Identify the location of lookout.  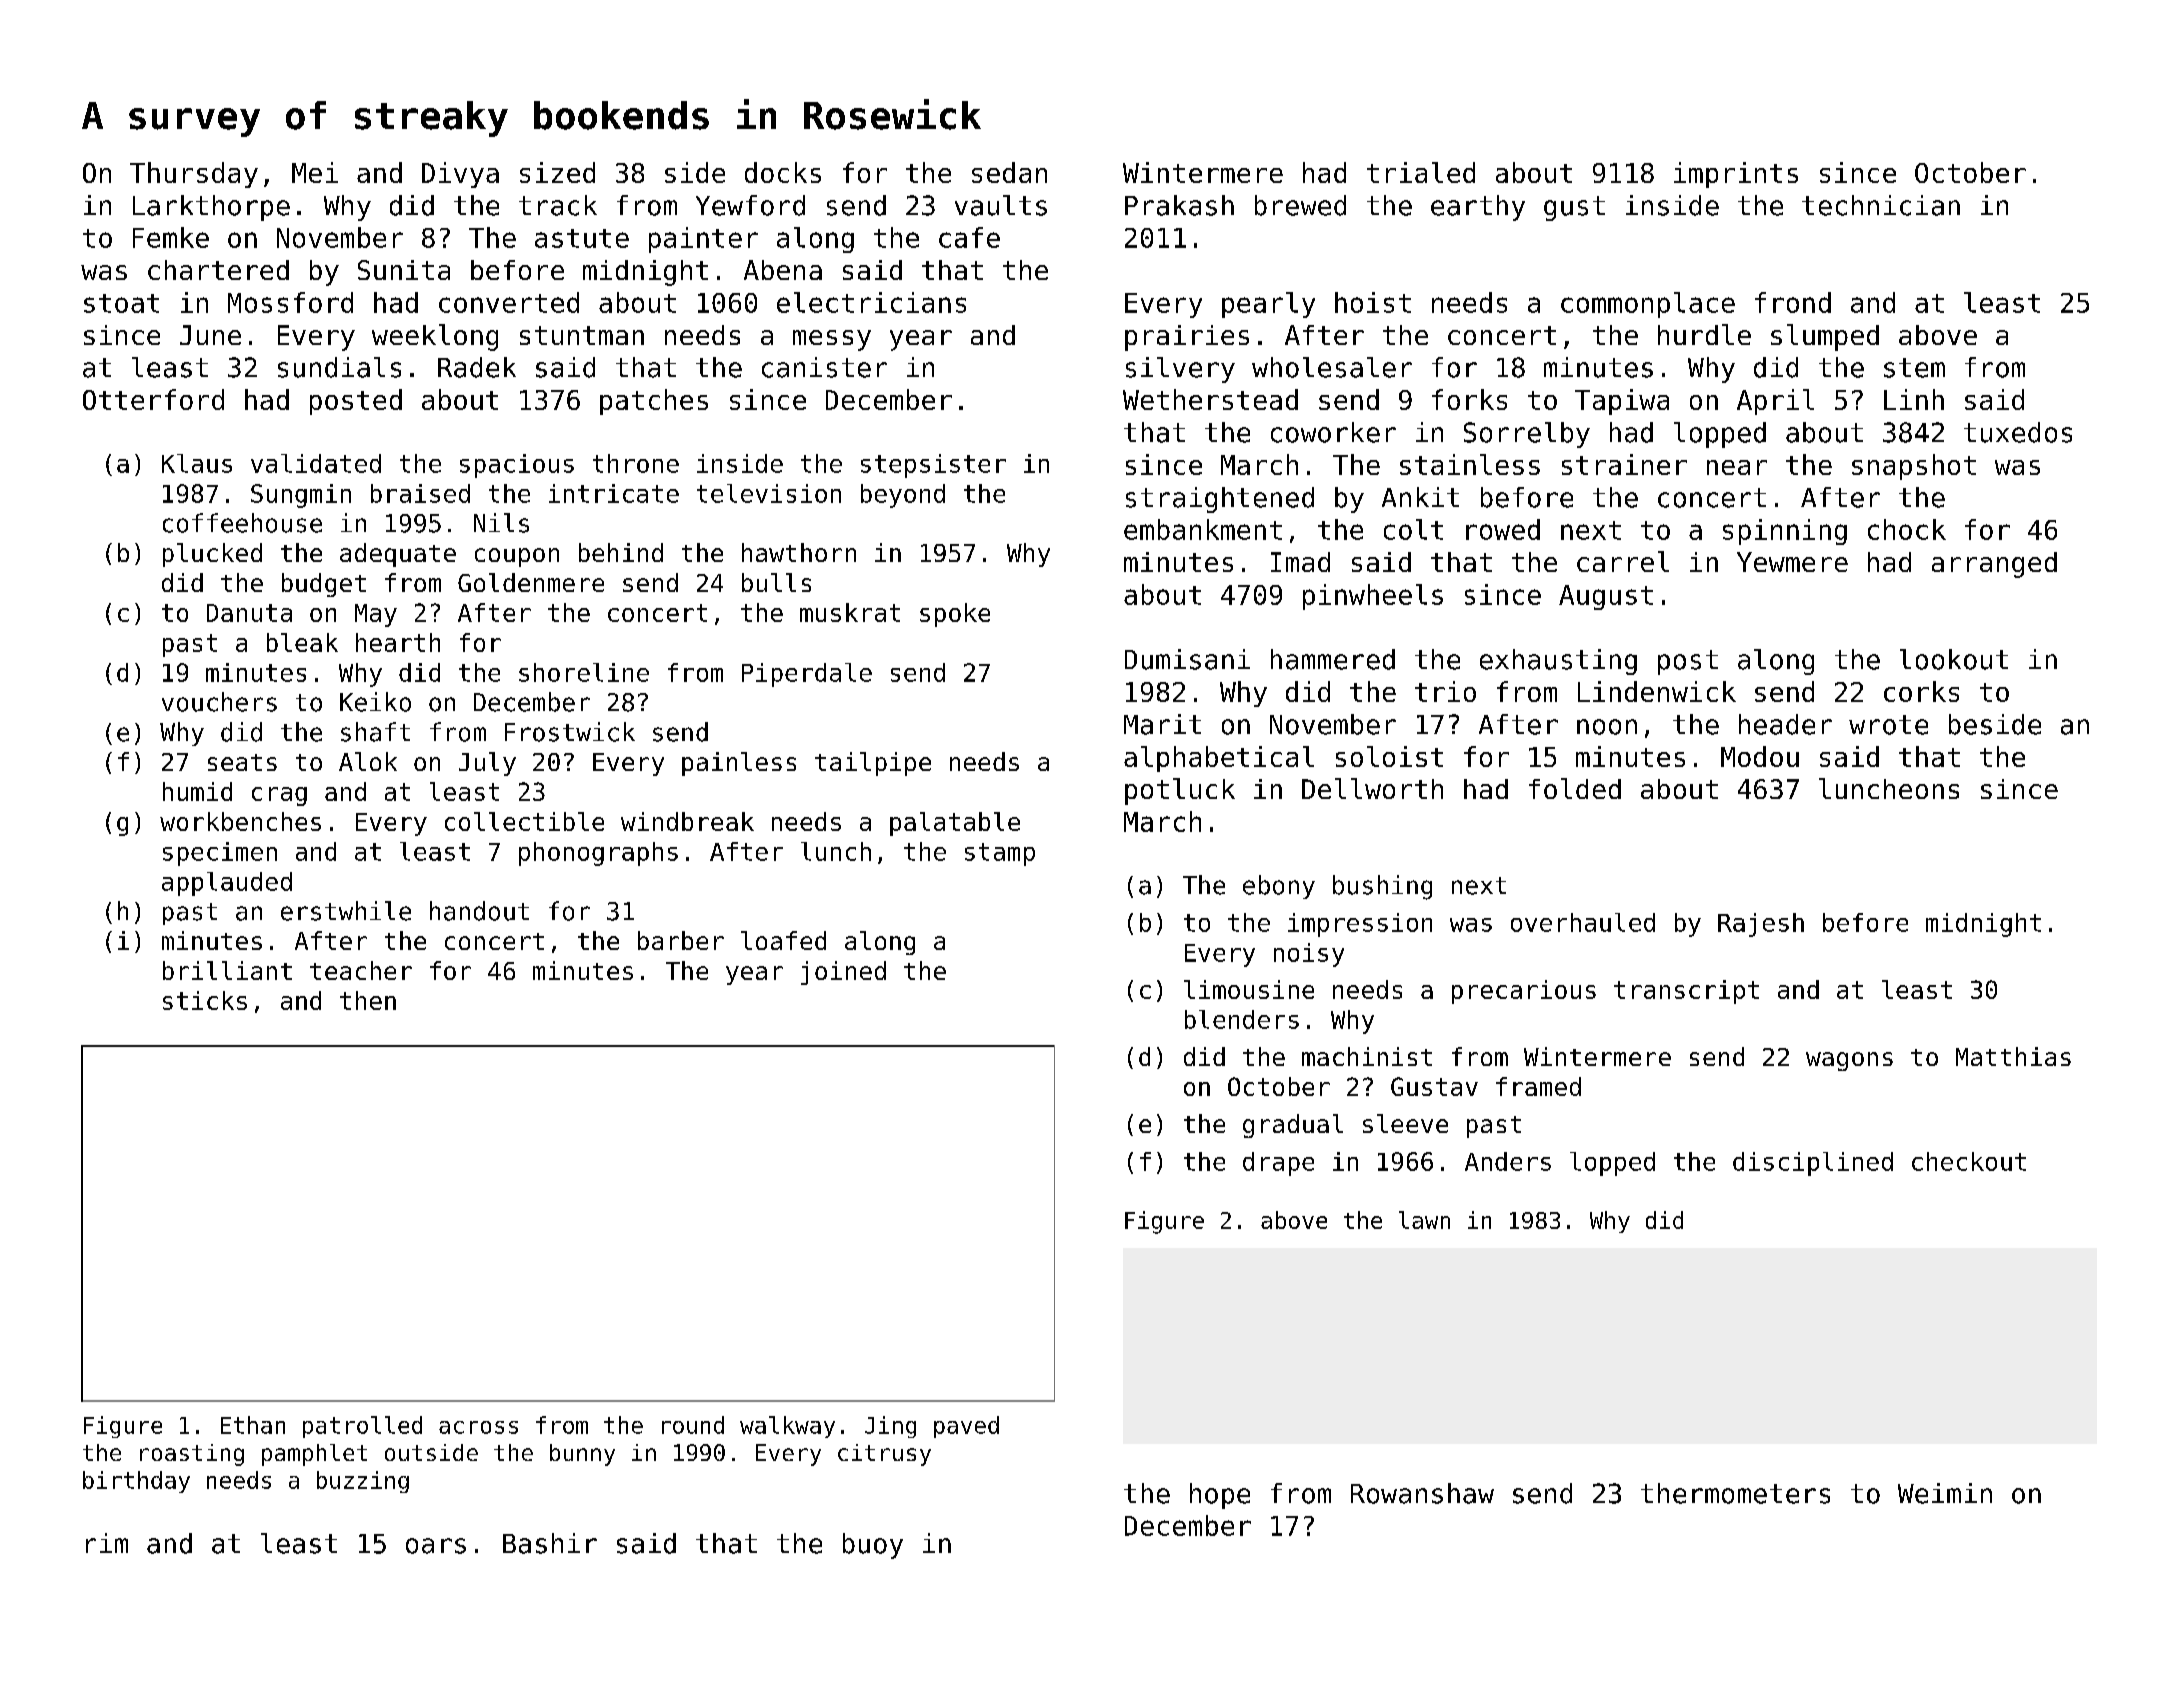
(1954, 659).
